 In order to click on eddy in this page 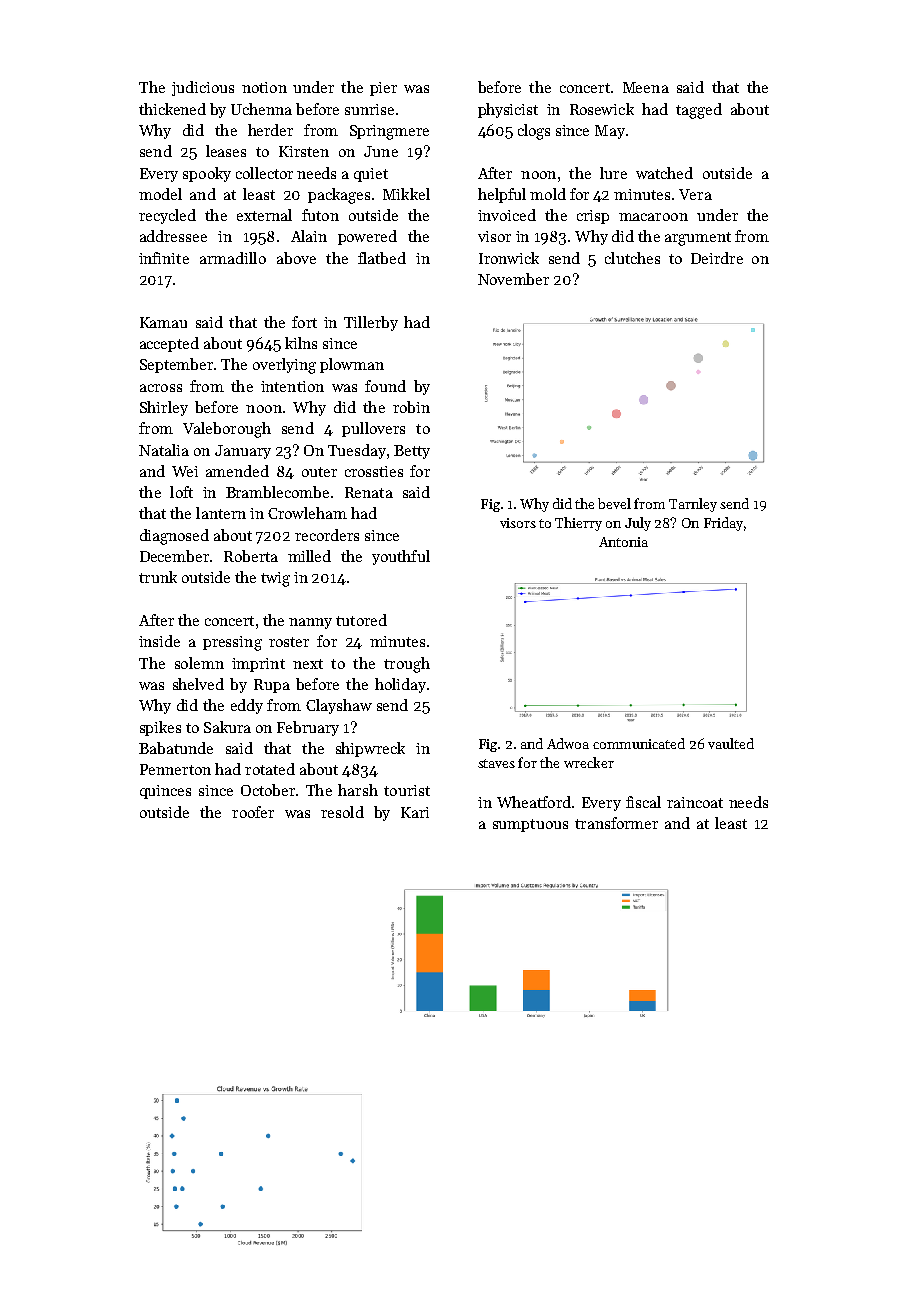, I will do `click(247, 706)`.
